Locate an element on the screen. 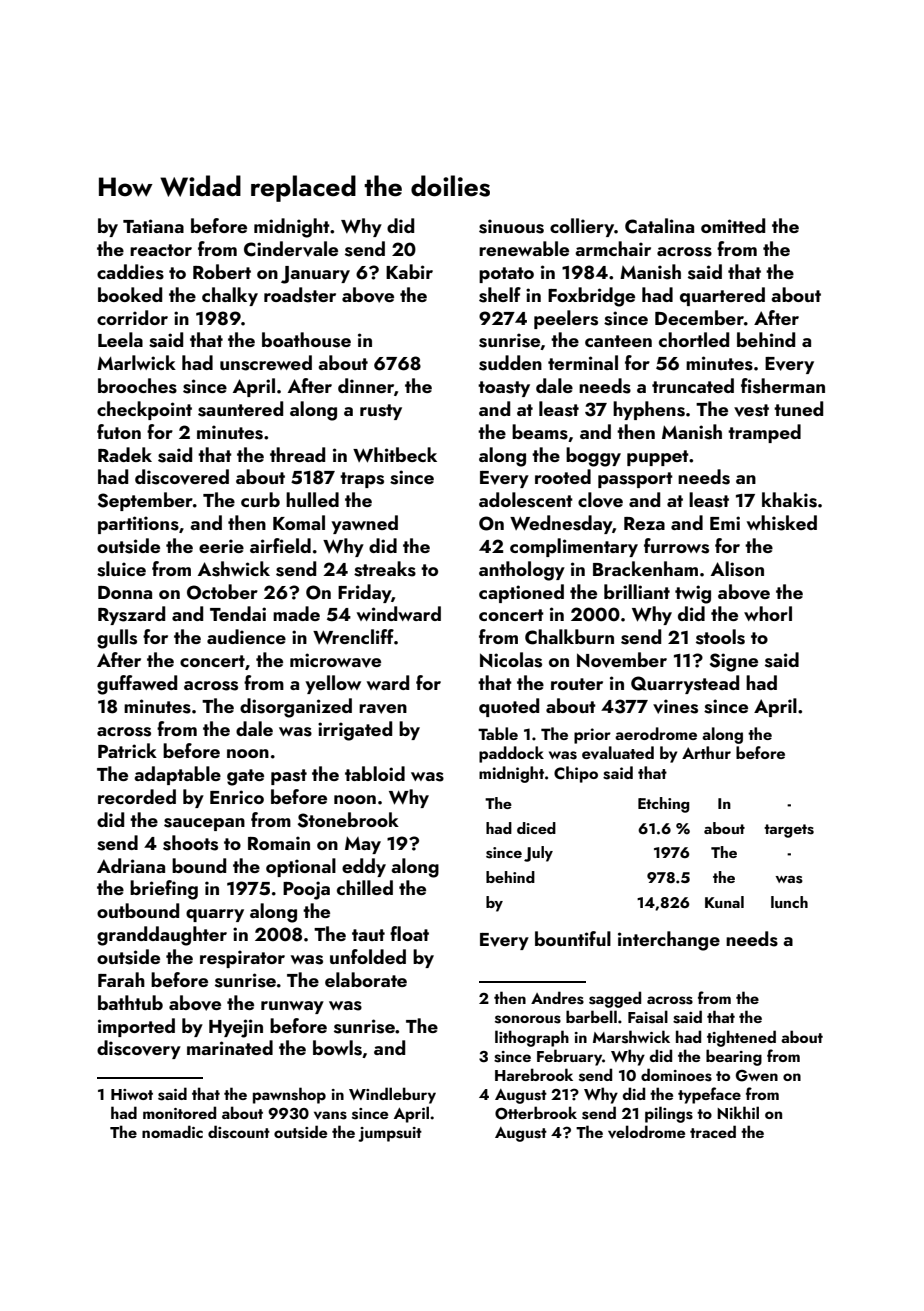  Enrico is located at coordinates (237, 797).
